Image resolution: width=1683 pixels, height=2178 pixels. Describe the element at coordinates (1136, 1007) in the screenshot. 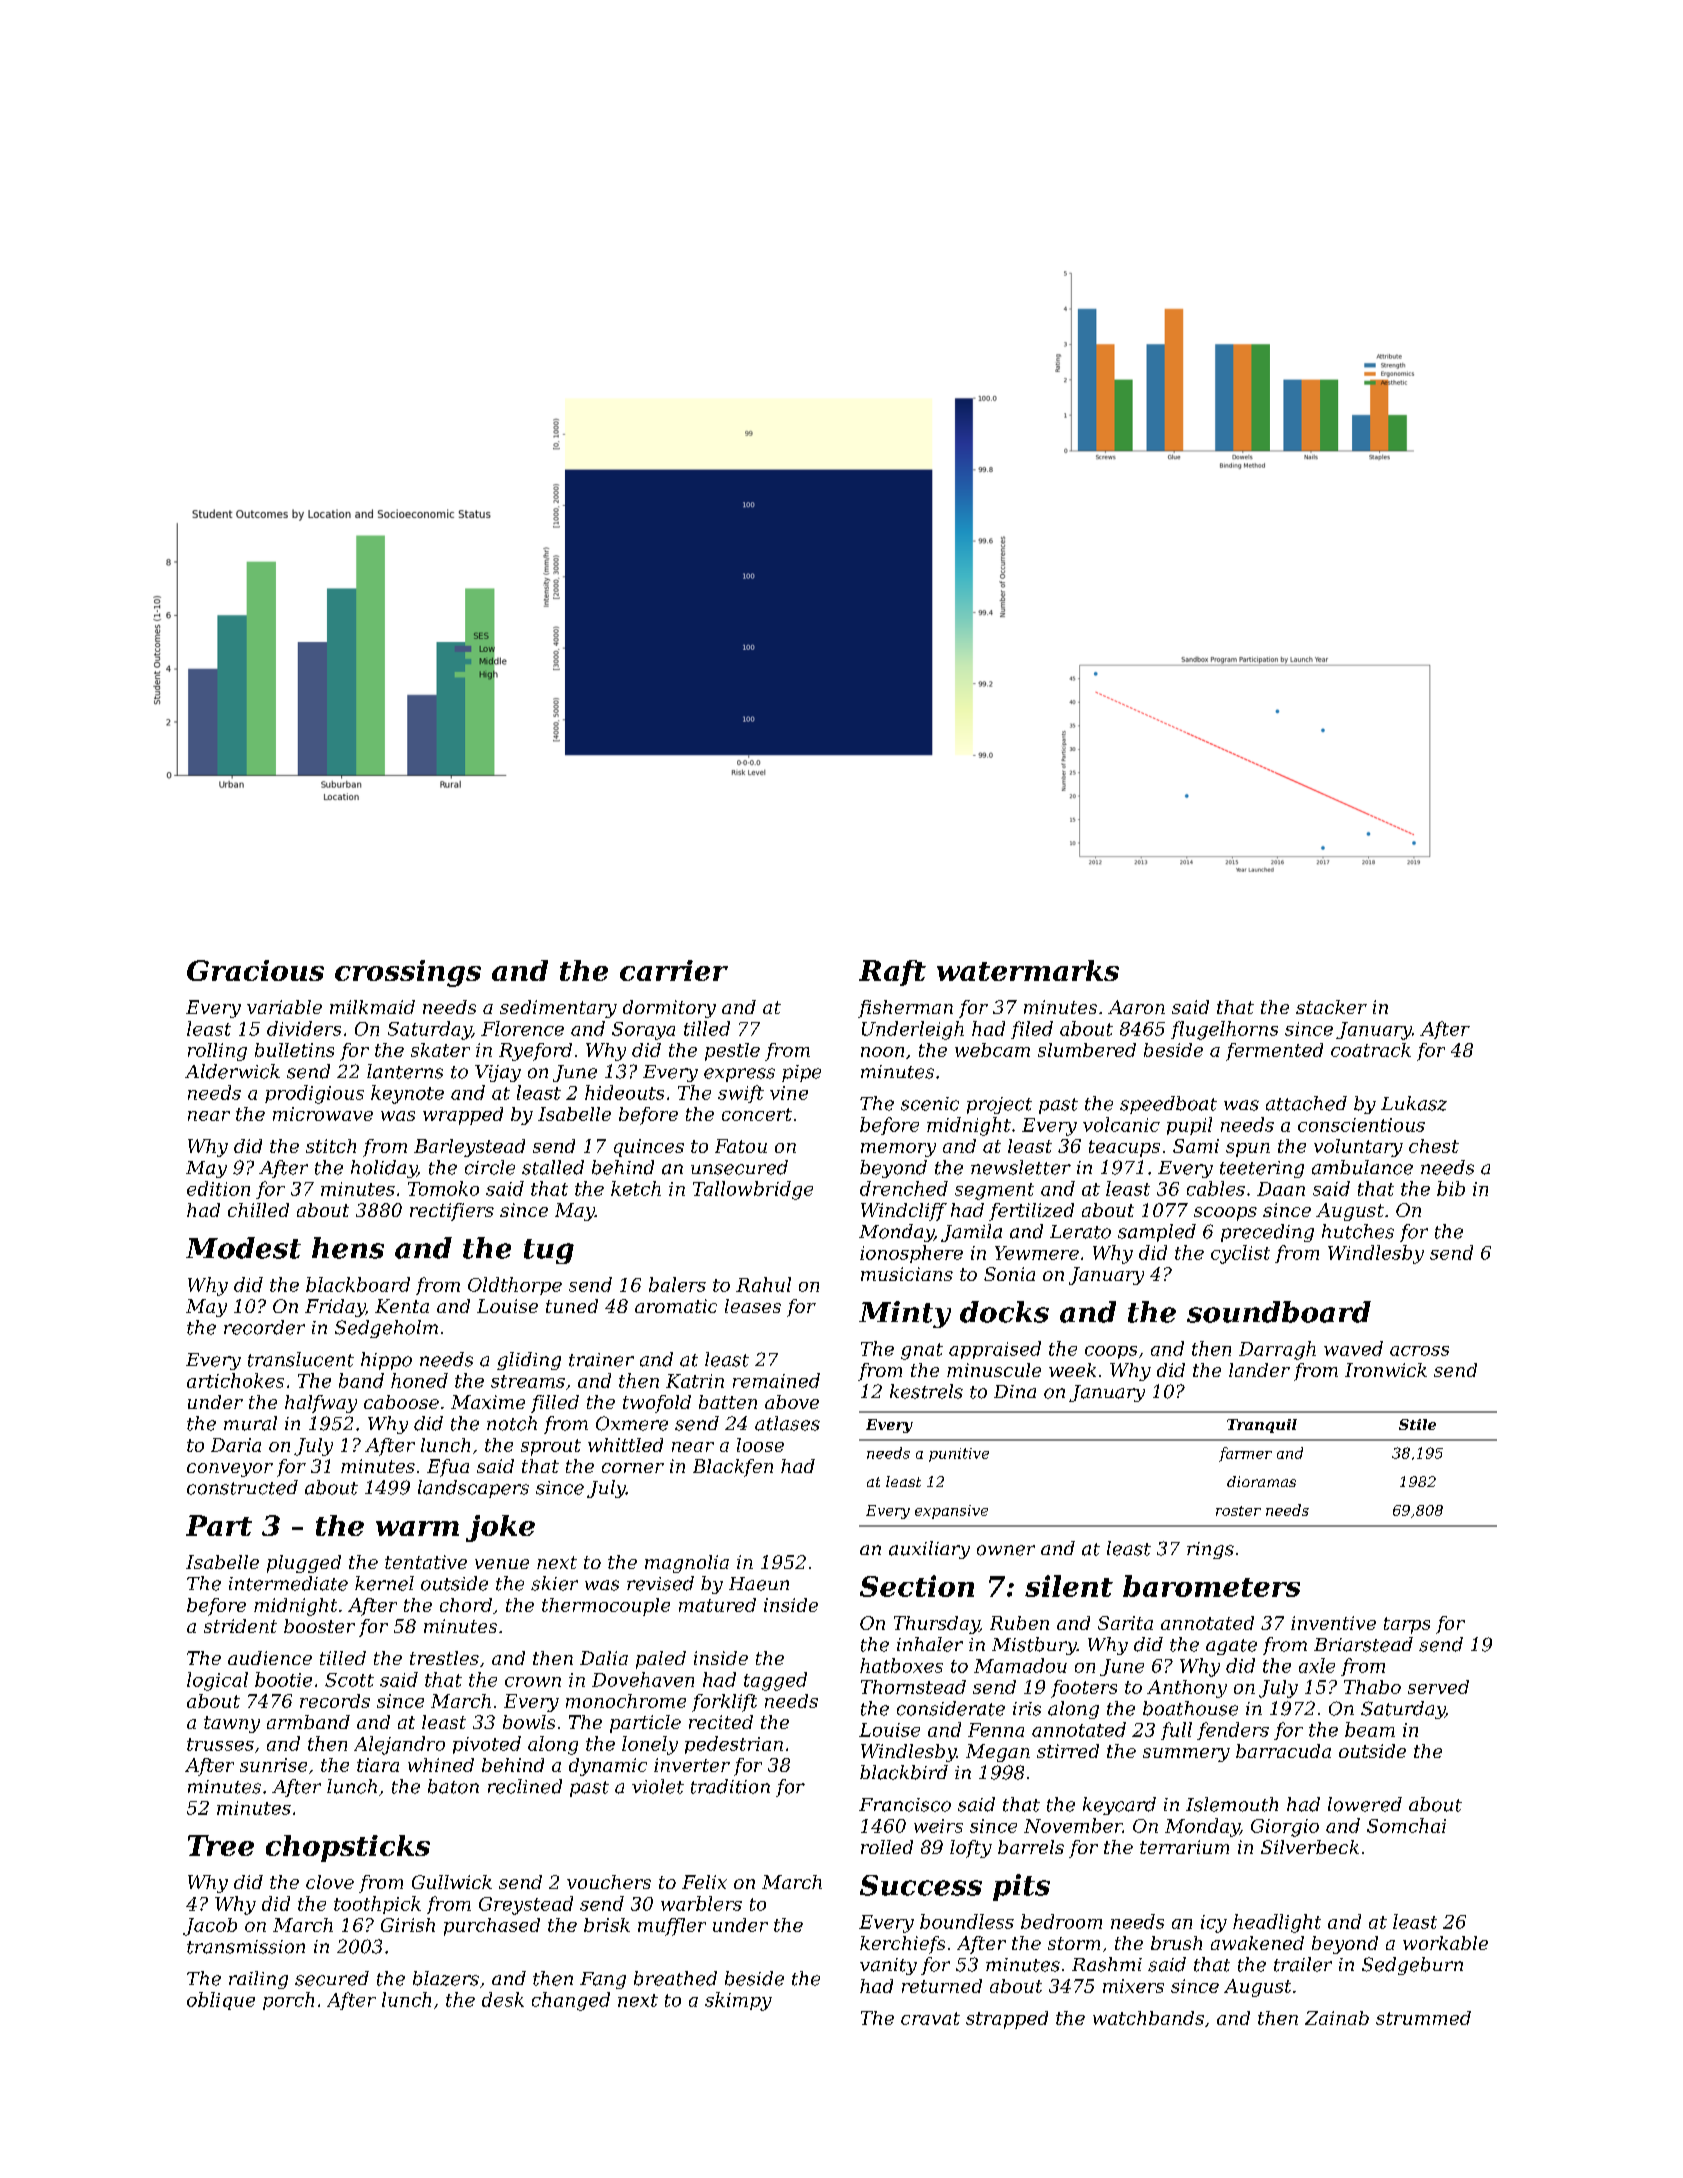

I see `Aaron` at that location.
